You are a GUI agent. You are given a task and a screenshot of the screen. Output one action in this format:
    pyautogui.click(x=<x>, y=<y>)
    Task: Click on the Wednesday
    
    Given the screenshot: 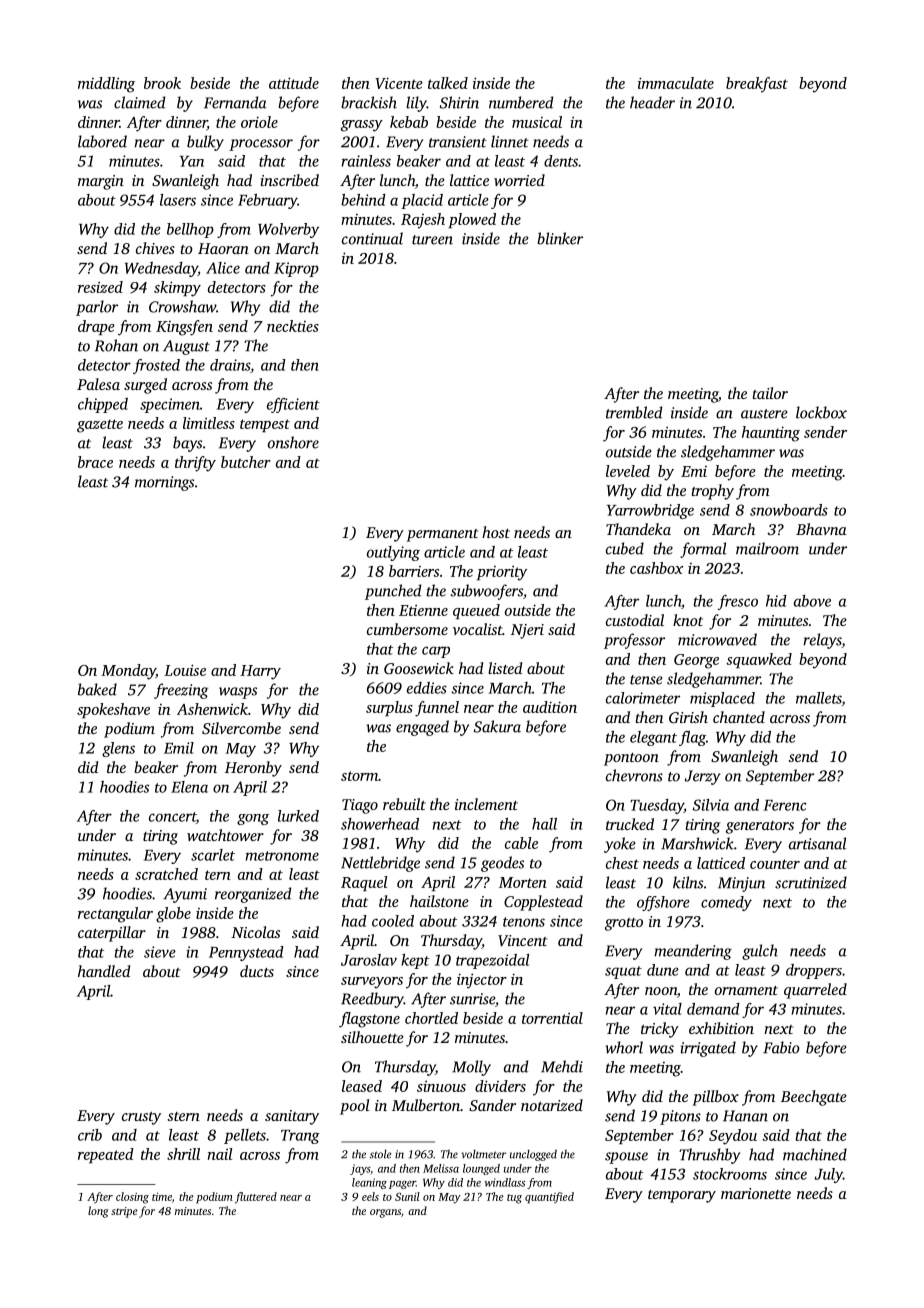 What is the action you would take?
    pyautogui.click(x=161, y=269)
